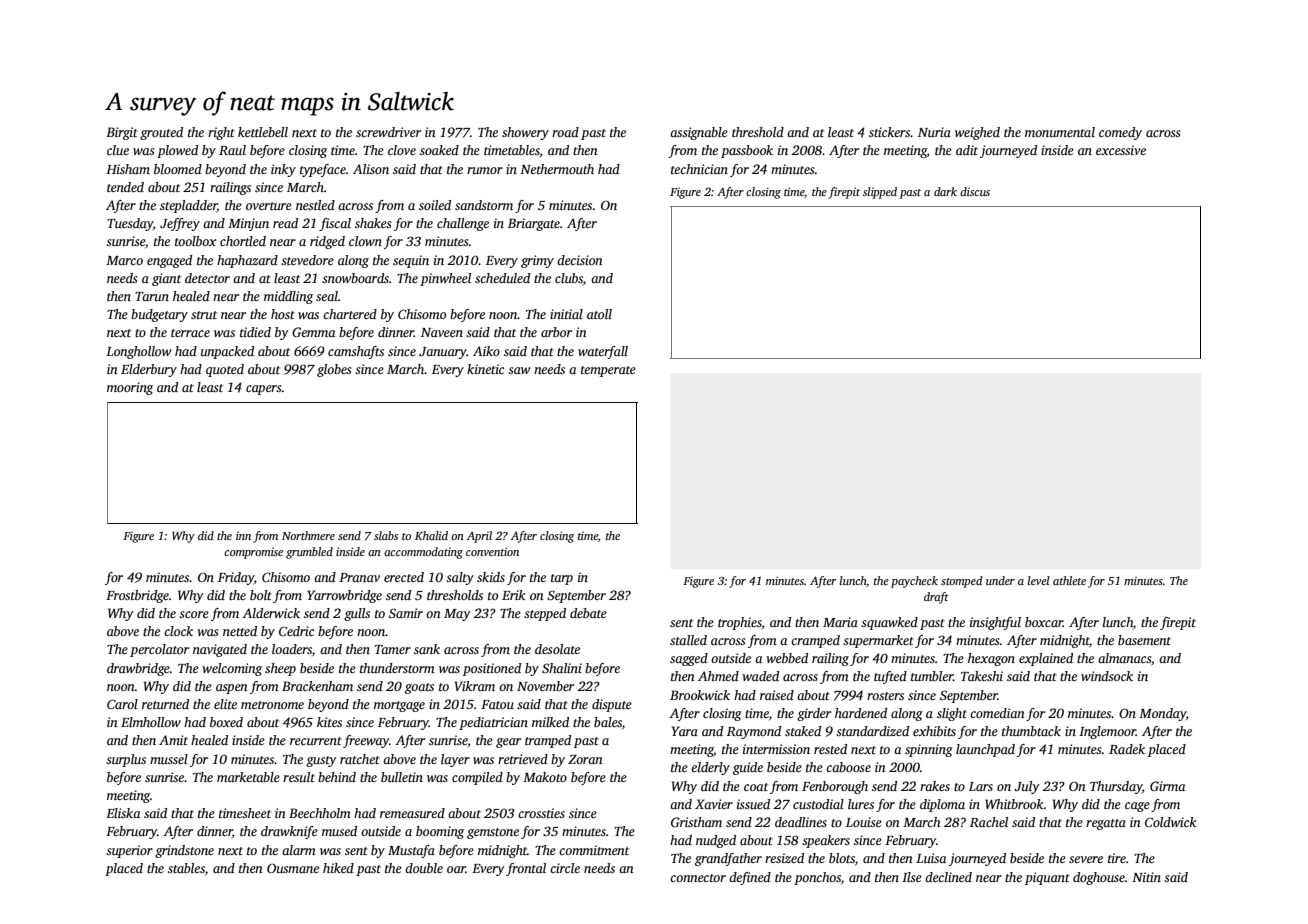 The width and height of the screenshot is (1308, 924). What do you see at coordinates (1069, 580) in the screenshot?
I see `athlete` at bounding box center [1069, 580].
